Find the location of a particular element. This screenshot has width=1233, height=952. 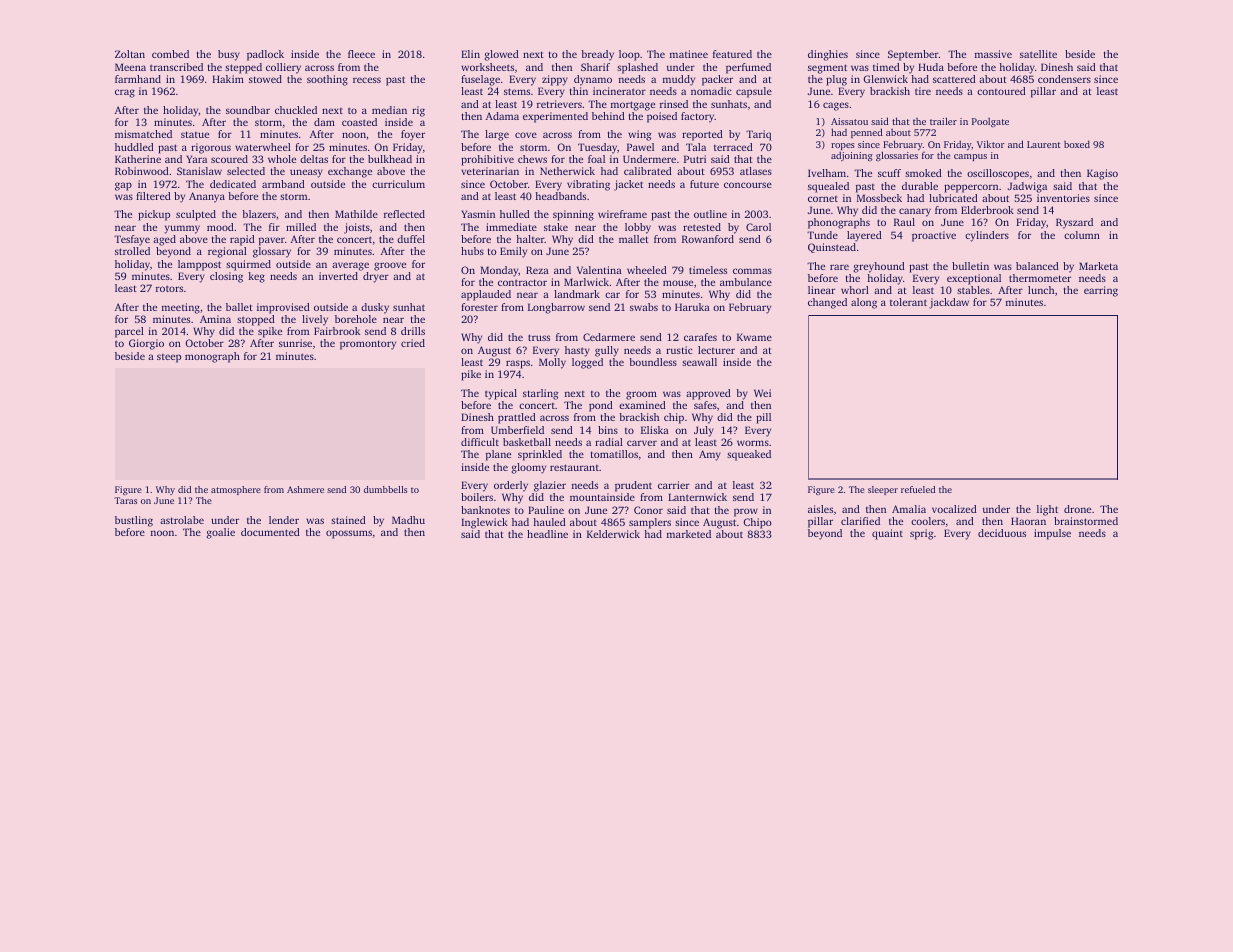

fleece is located at coordinates (361, 54).
